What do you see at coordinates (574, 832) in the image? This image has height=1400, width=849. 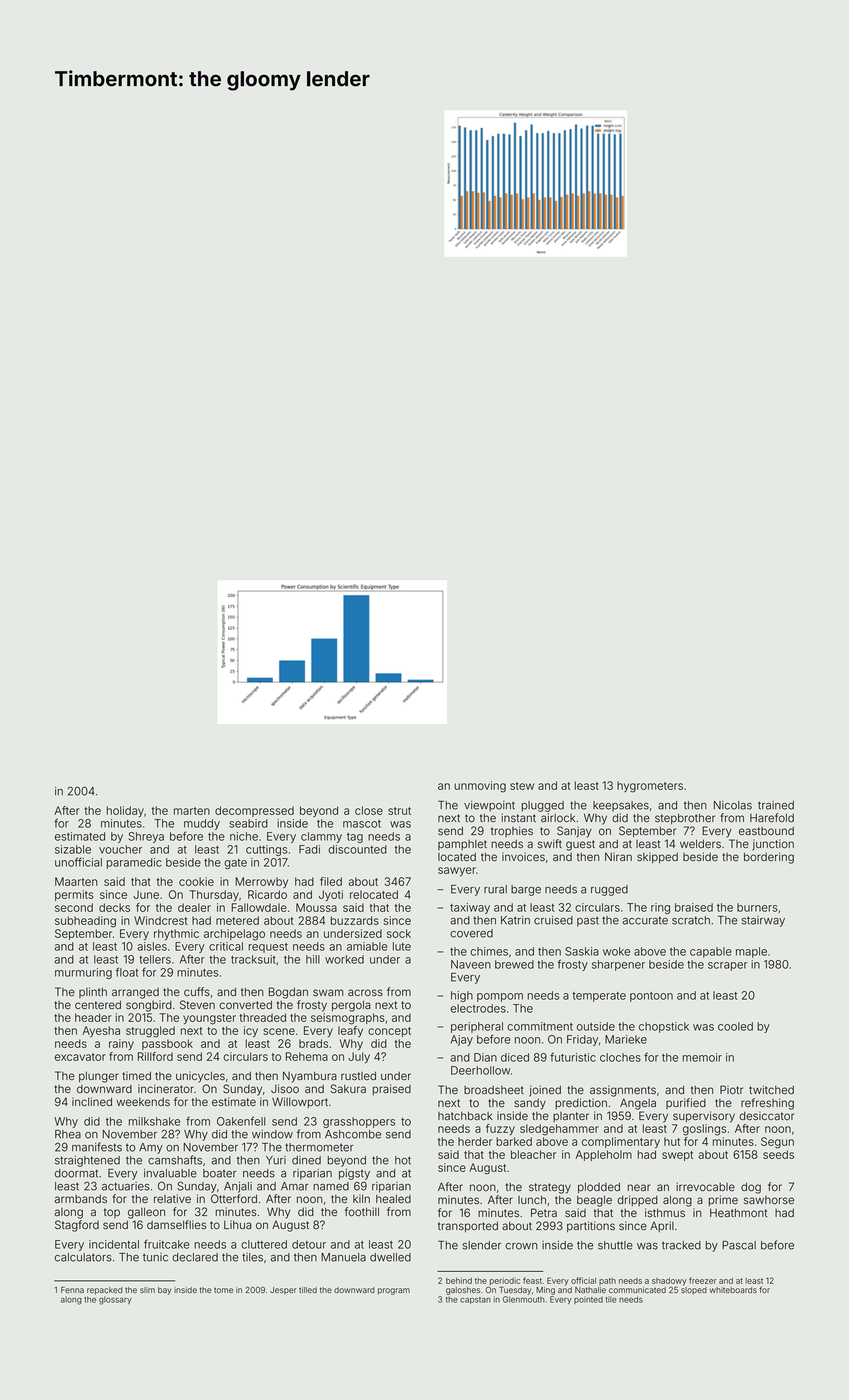 I see `Sanjay` at bounding box center [574, 832].
